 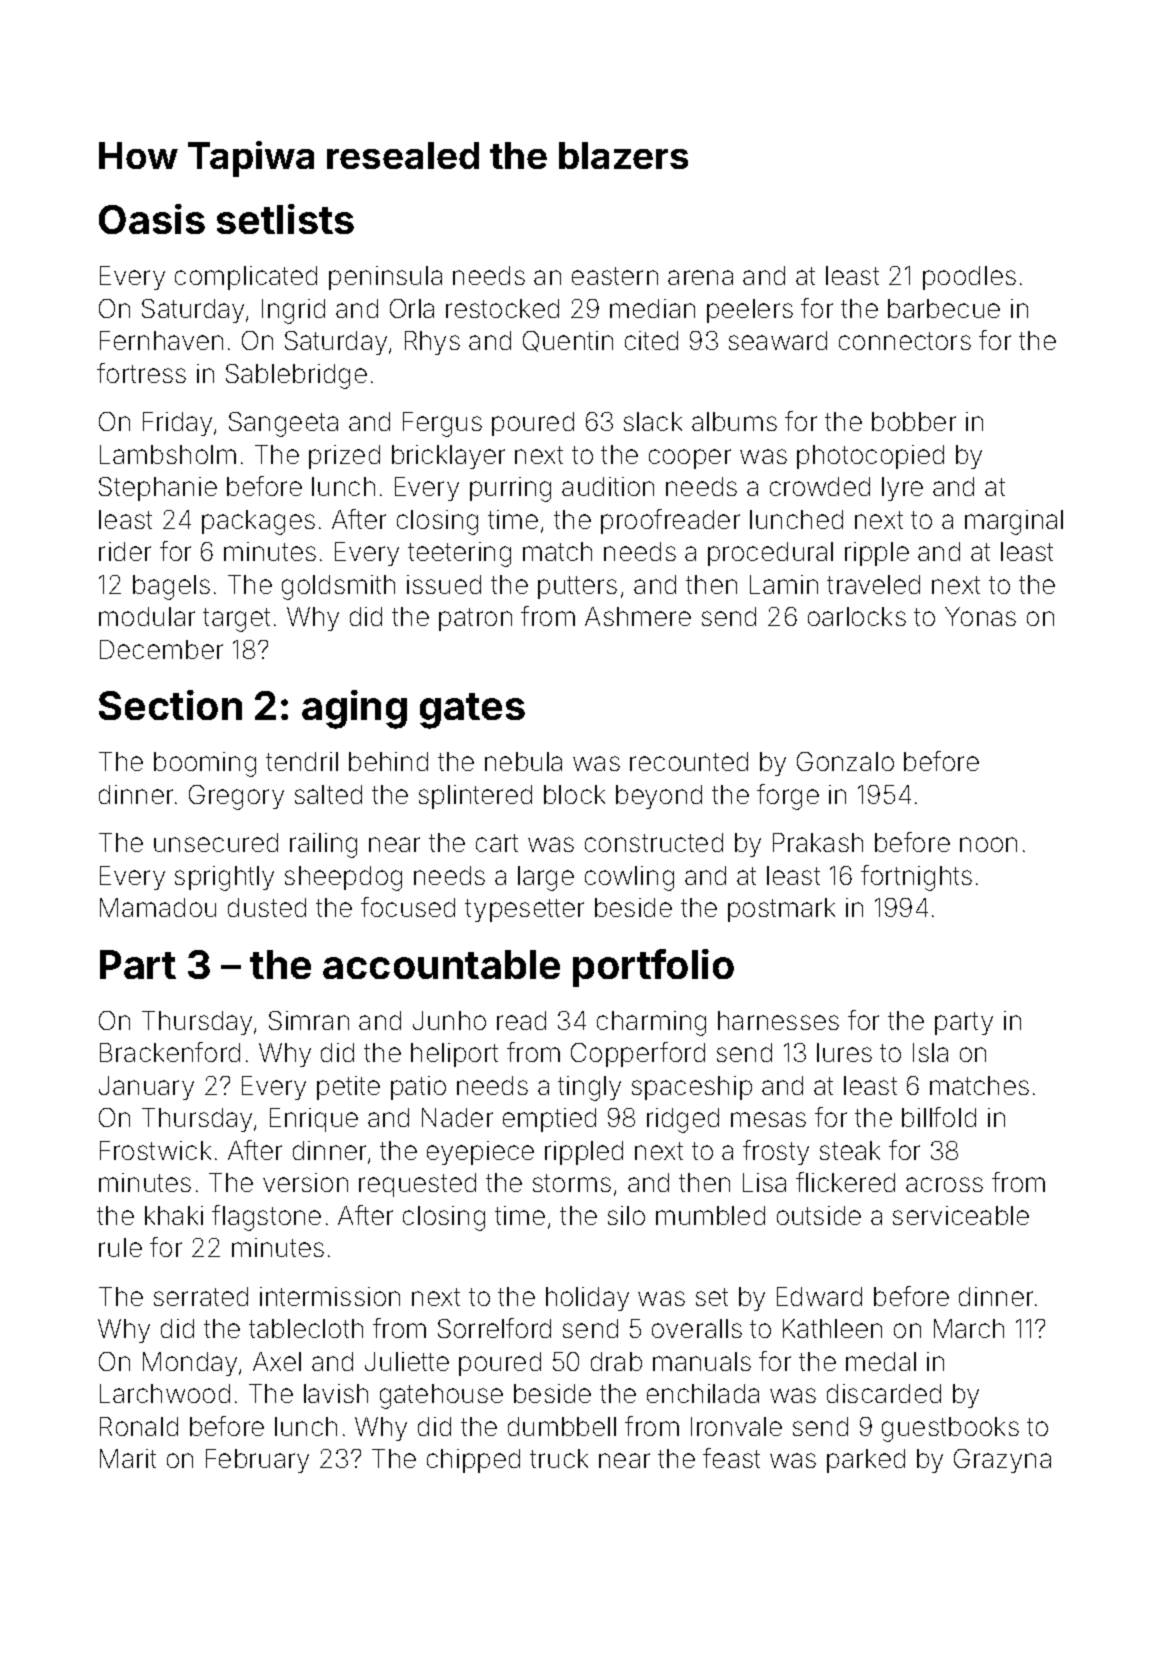 I want to click on Simran, so click(x=309, y=1020).
